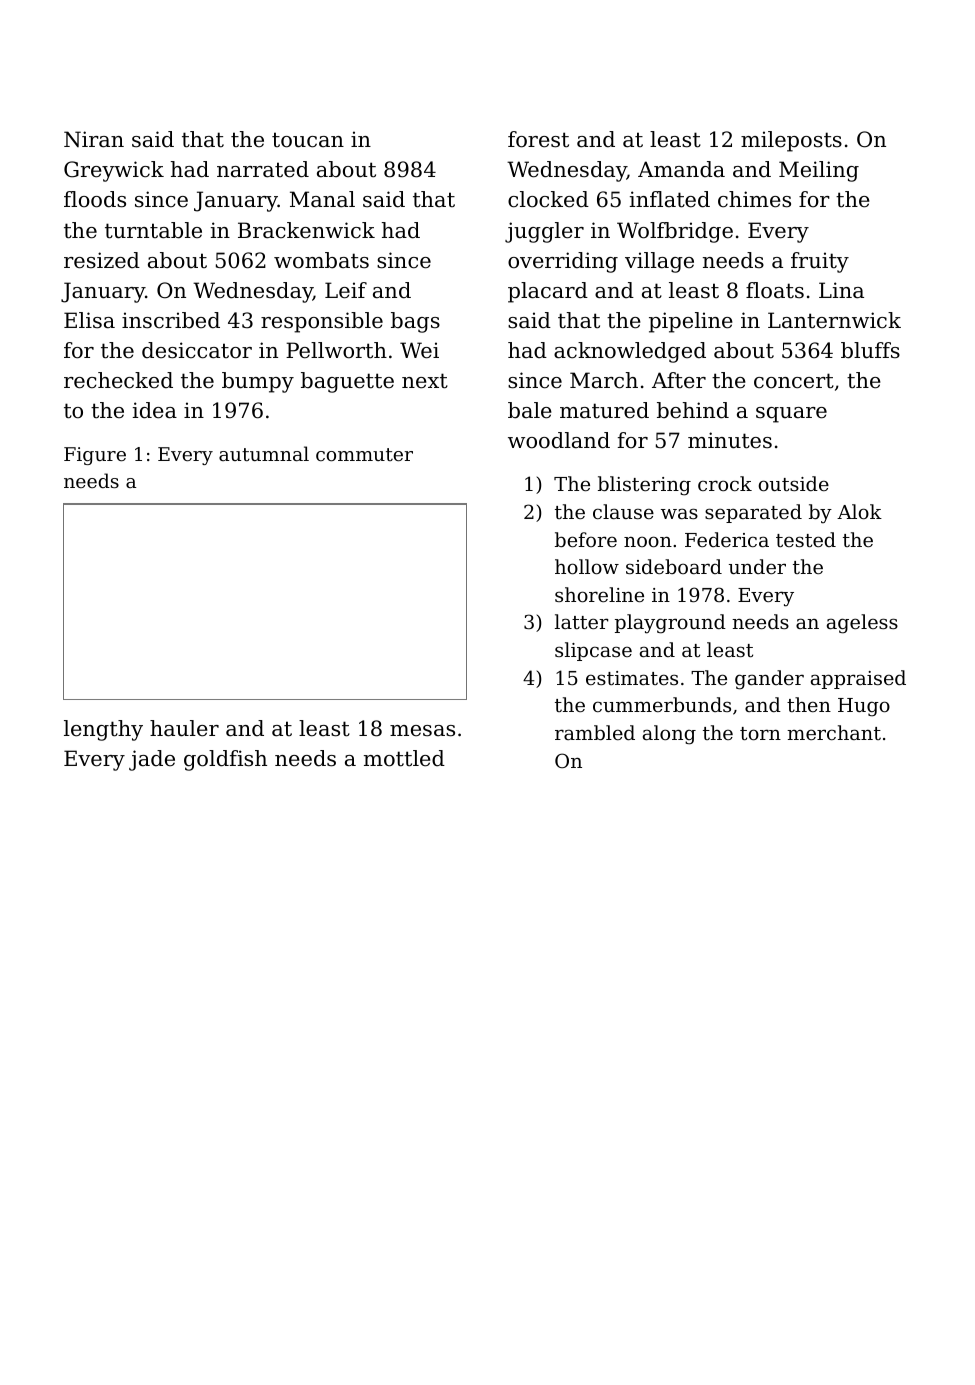 The height and width of the image is (1385, 975). Describe the element at coordinates (197, 350) in the image. I see `desiccator` at that location.
